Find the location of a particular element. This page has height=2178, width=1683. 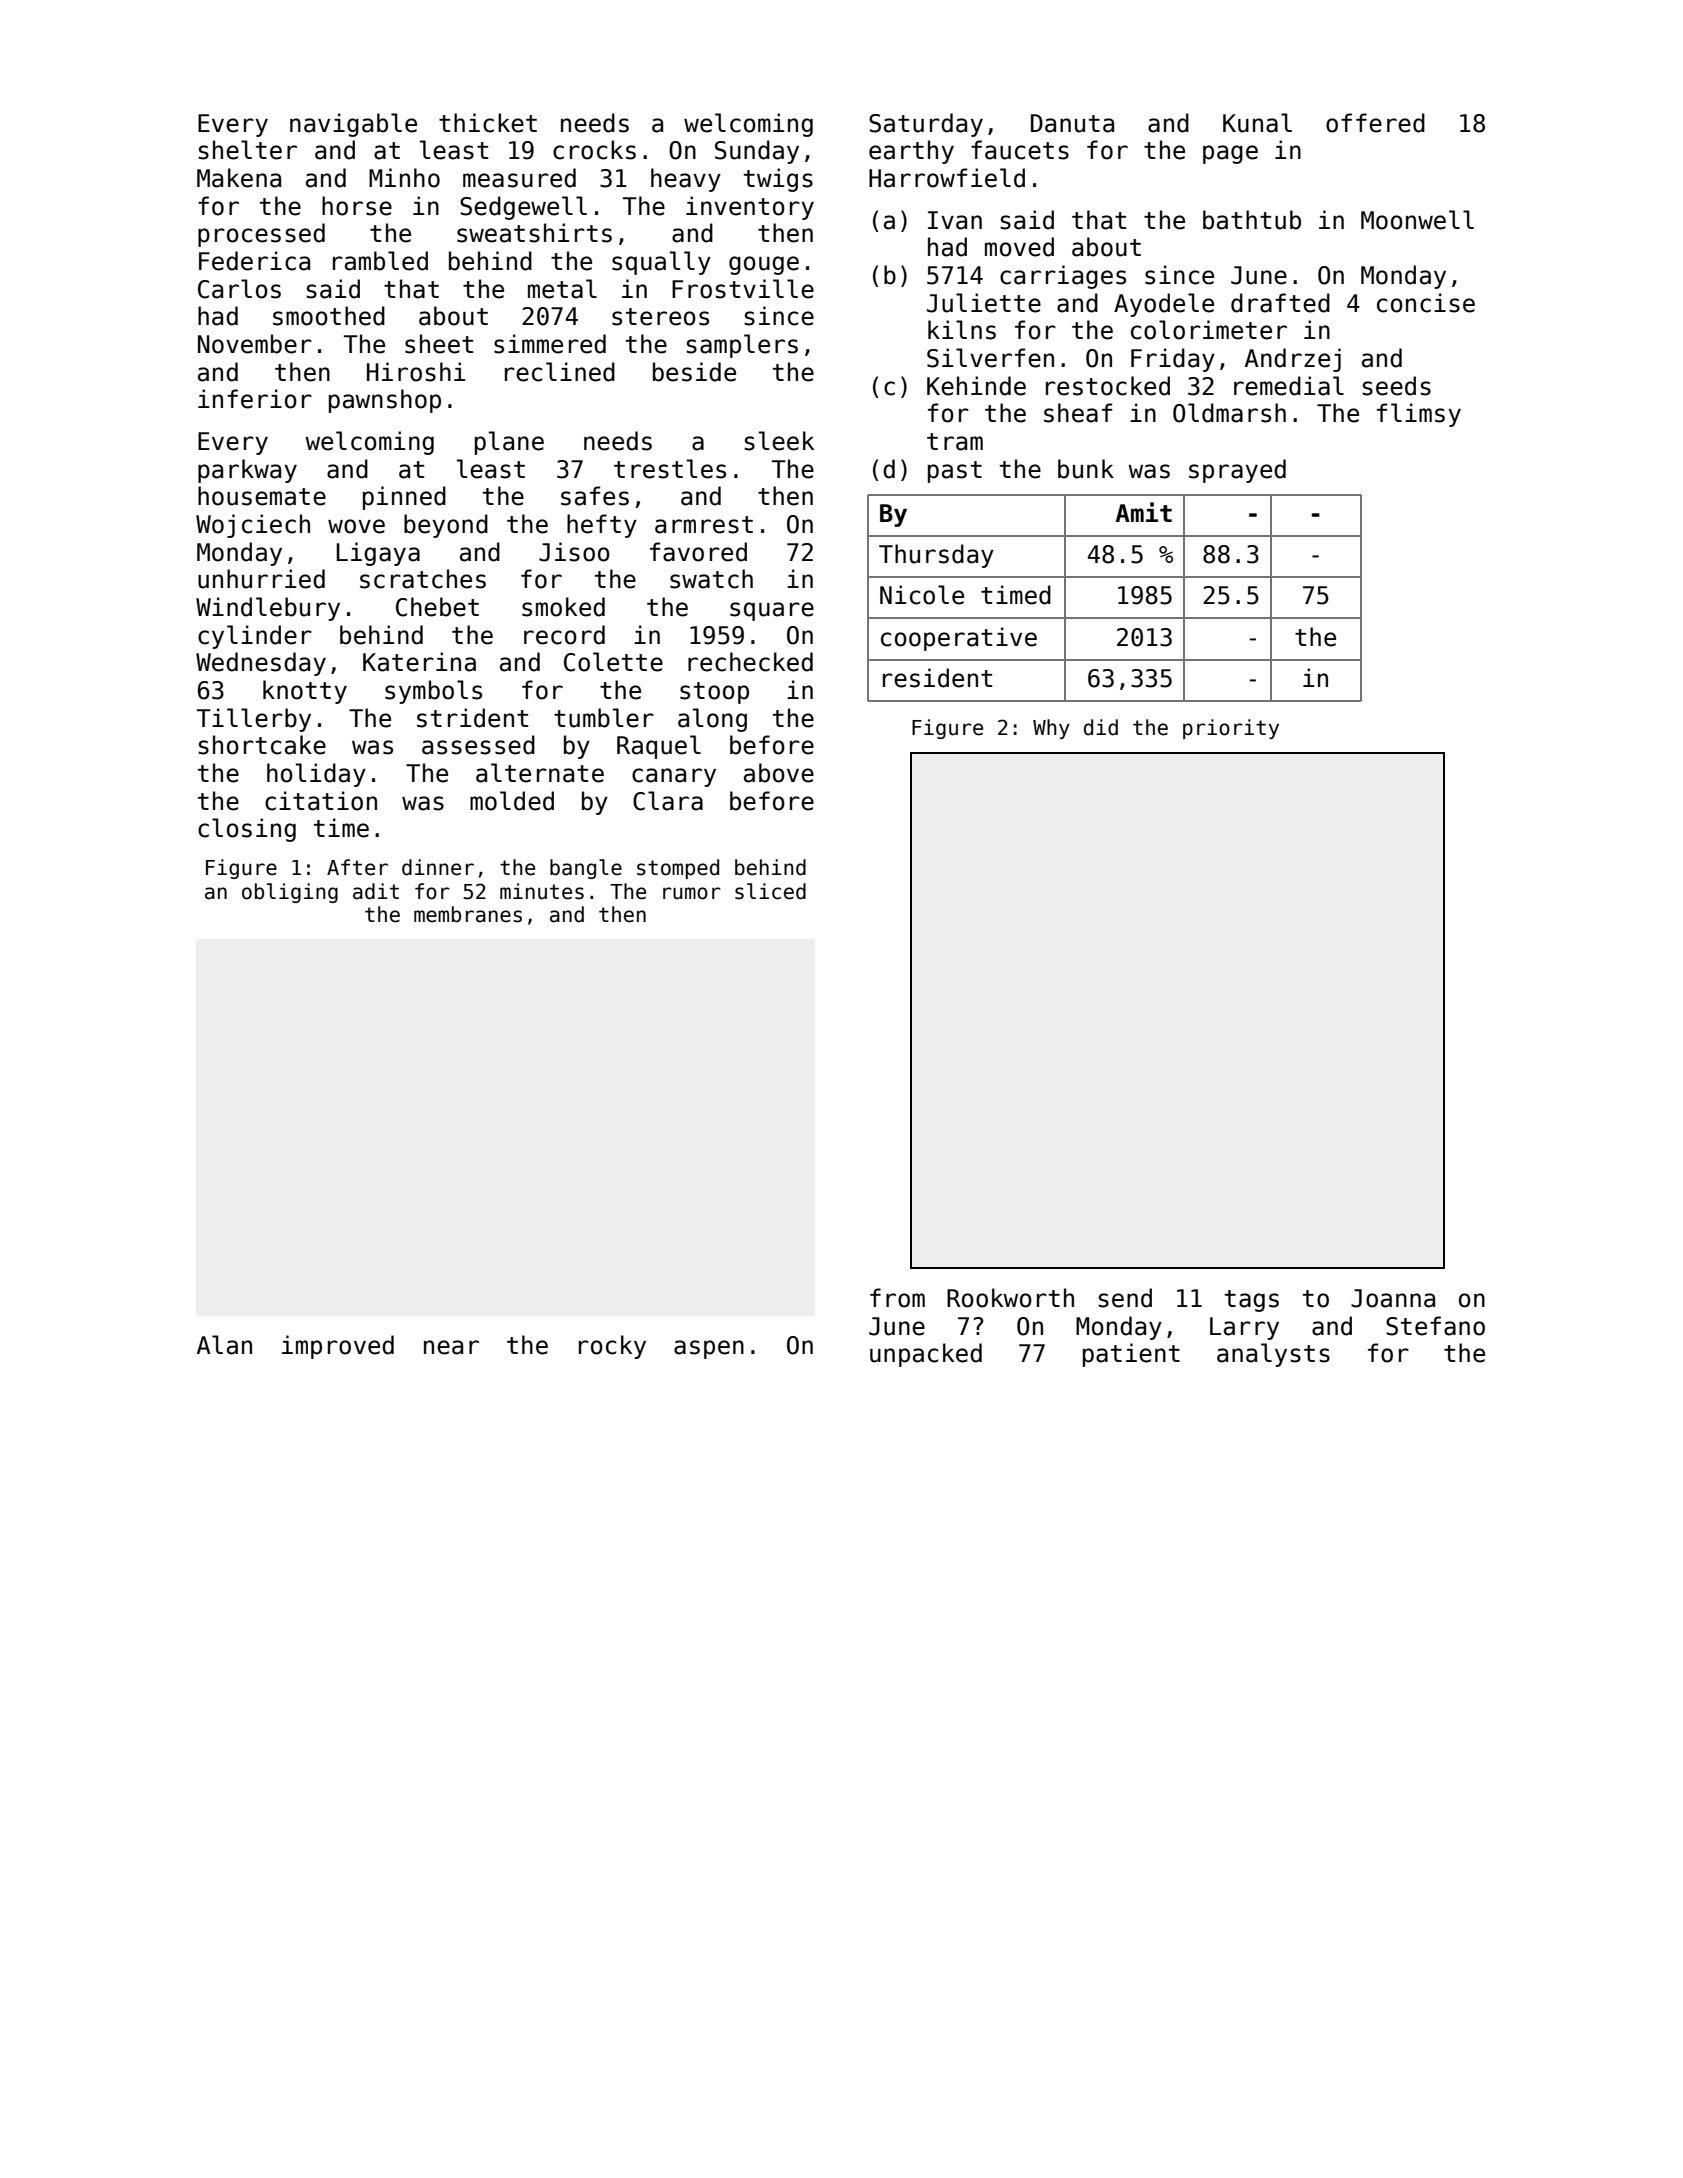

Makena is located at coordinates (239, 178).
